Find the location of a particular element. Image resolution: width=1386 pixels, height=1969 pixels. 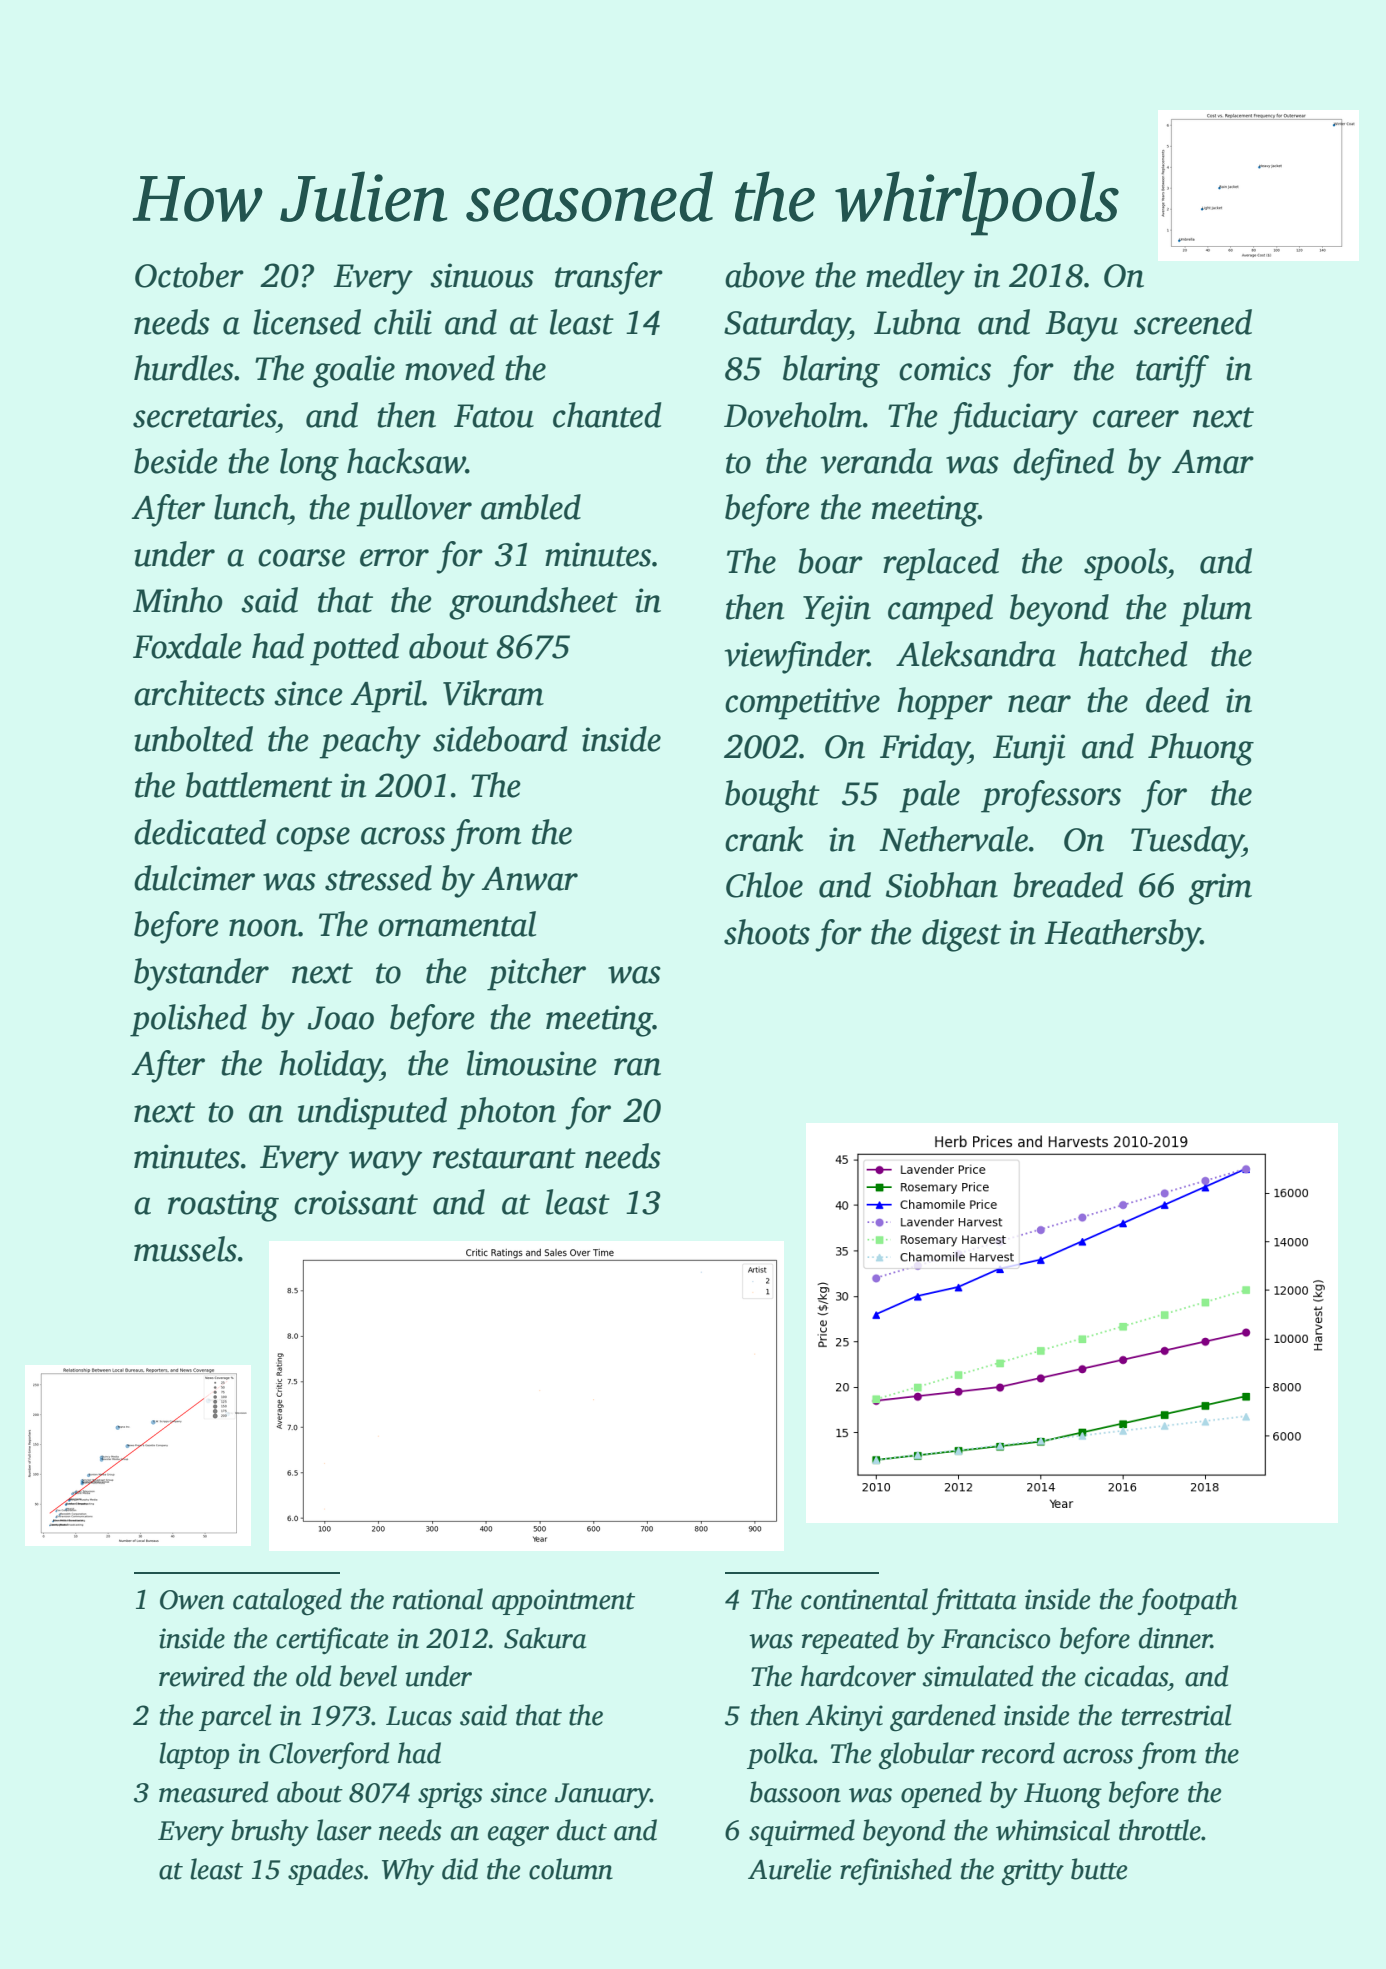

transfer is located at coordinates (609, 278).
